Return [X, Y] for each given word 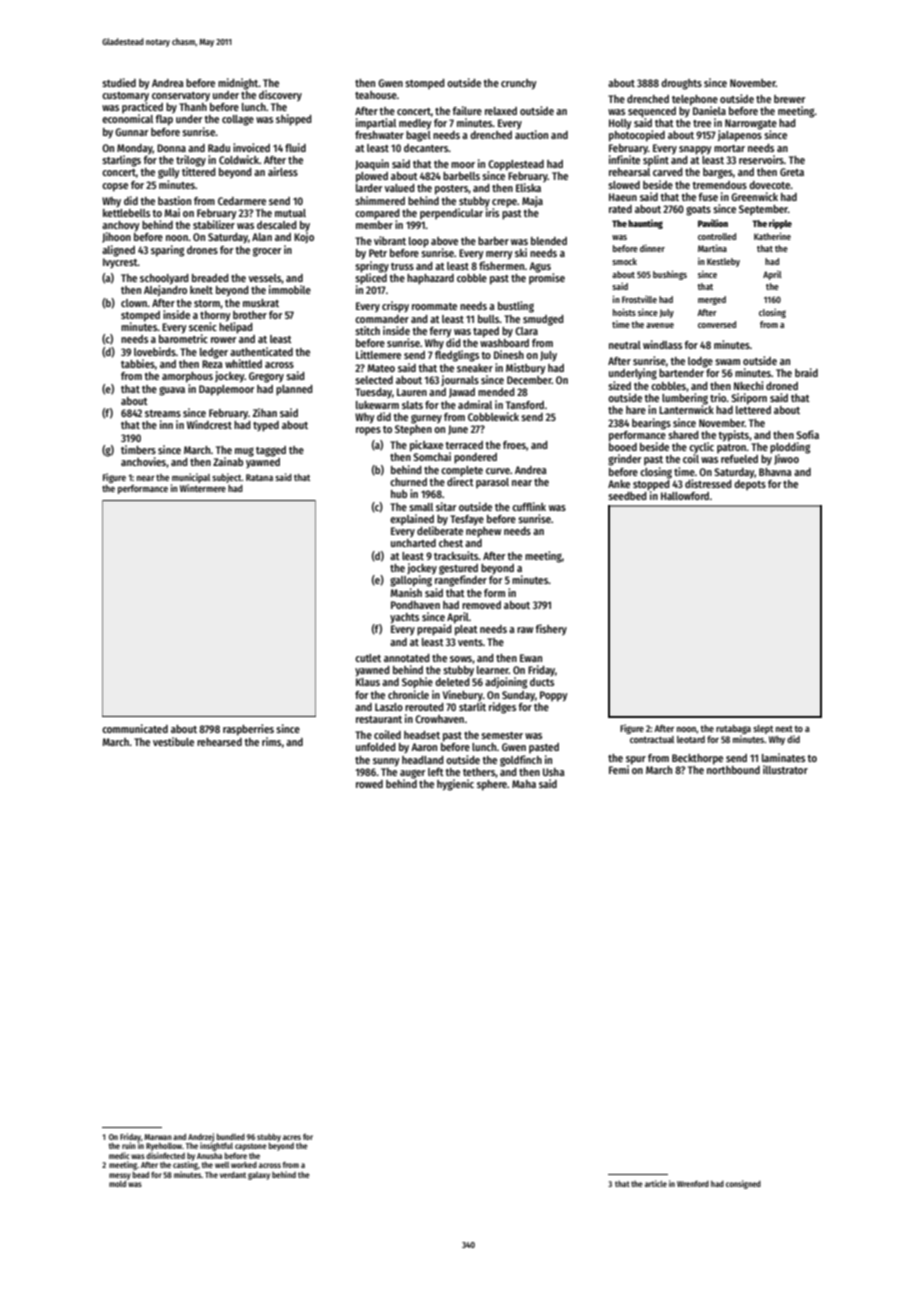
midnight [238, 84]
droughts [681, 84]
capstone [251, 1147]
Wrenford [693, 1184]
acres [292, 1137]
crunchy [519, 84]
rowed [369, 784]
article [656, 1183]
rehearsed [219, 742]
